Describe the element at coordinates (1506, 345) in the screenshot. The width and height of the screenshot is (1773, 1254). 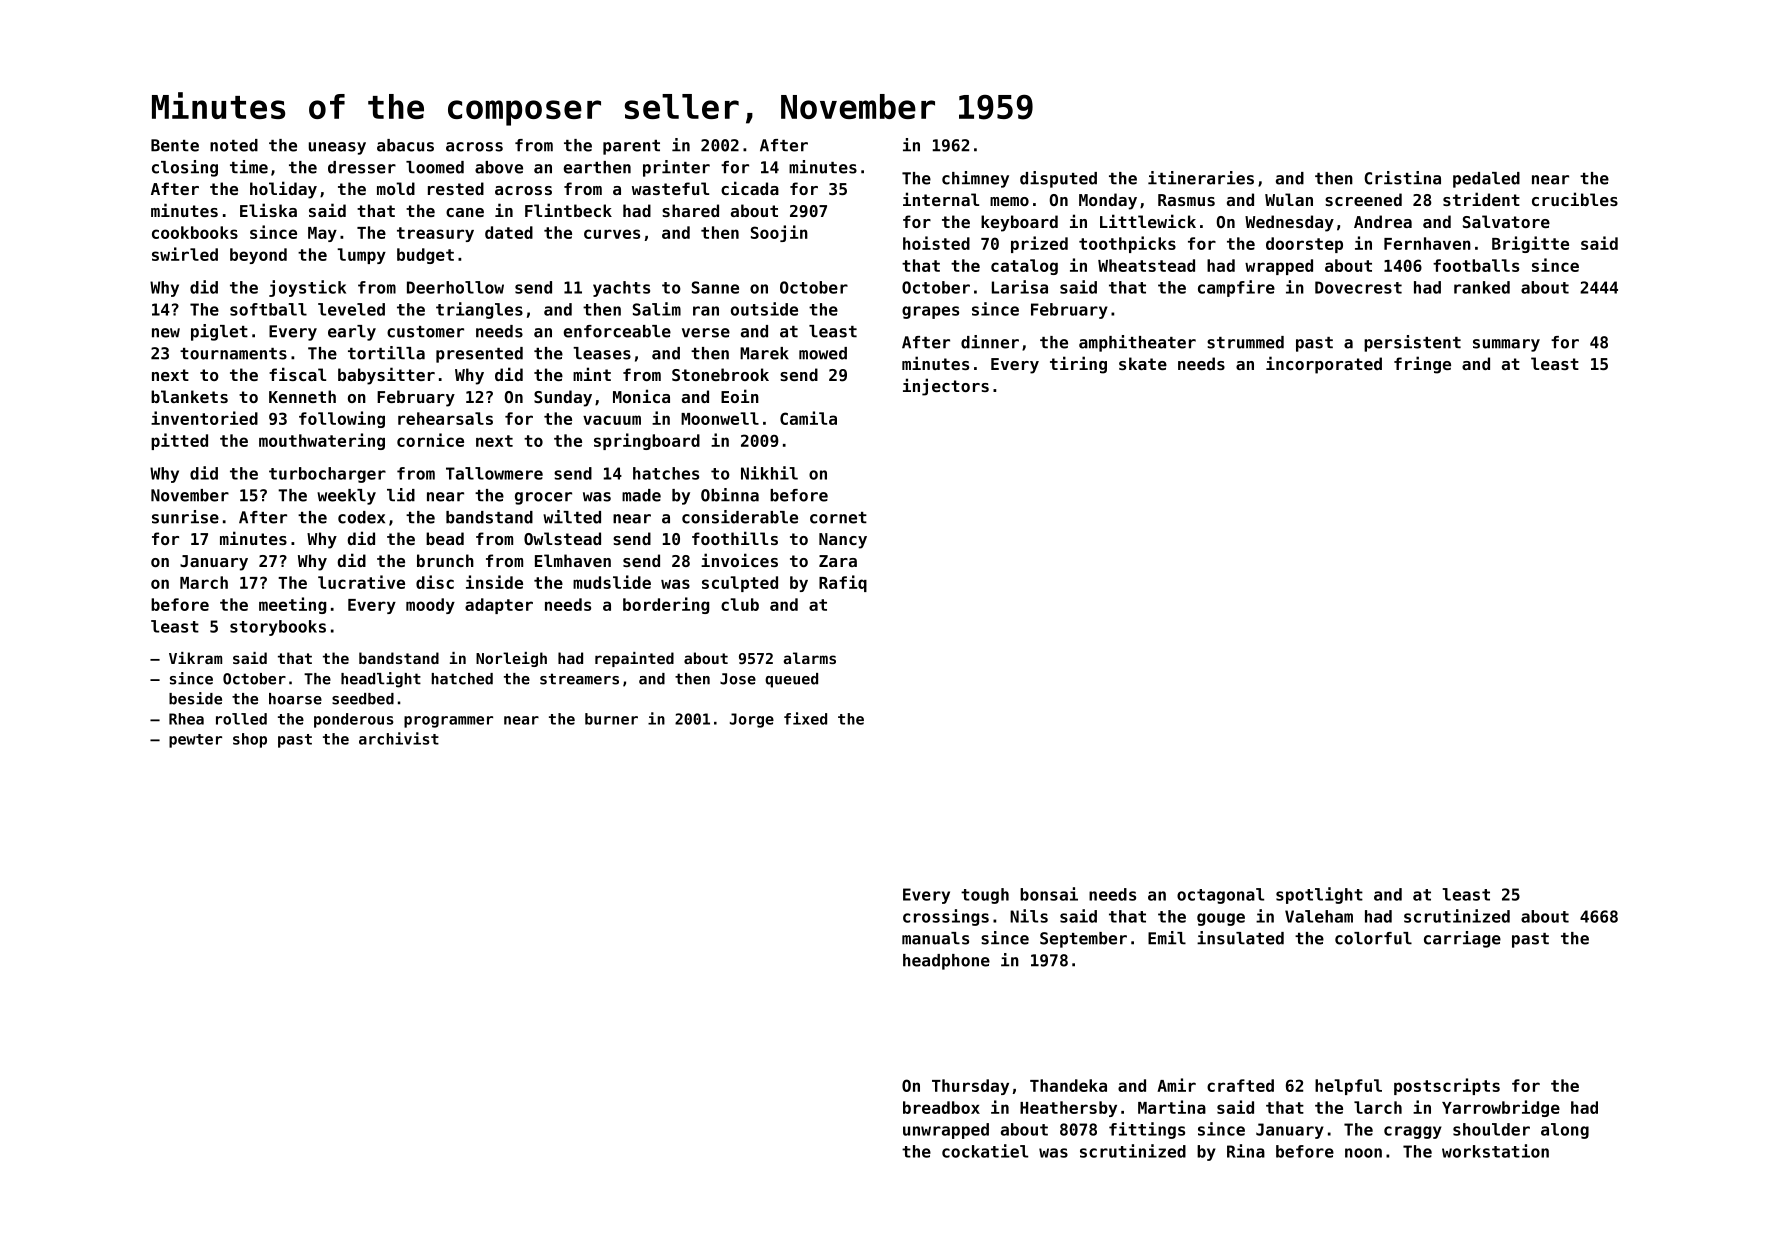
I see `summary` at that location.
